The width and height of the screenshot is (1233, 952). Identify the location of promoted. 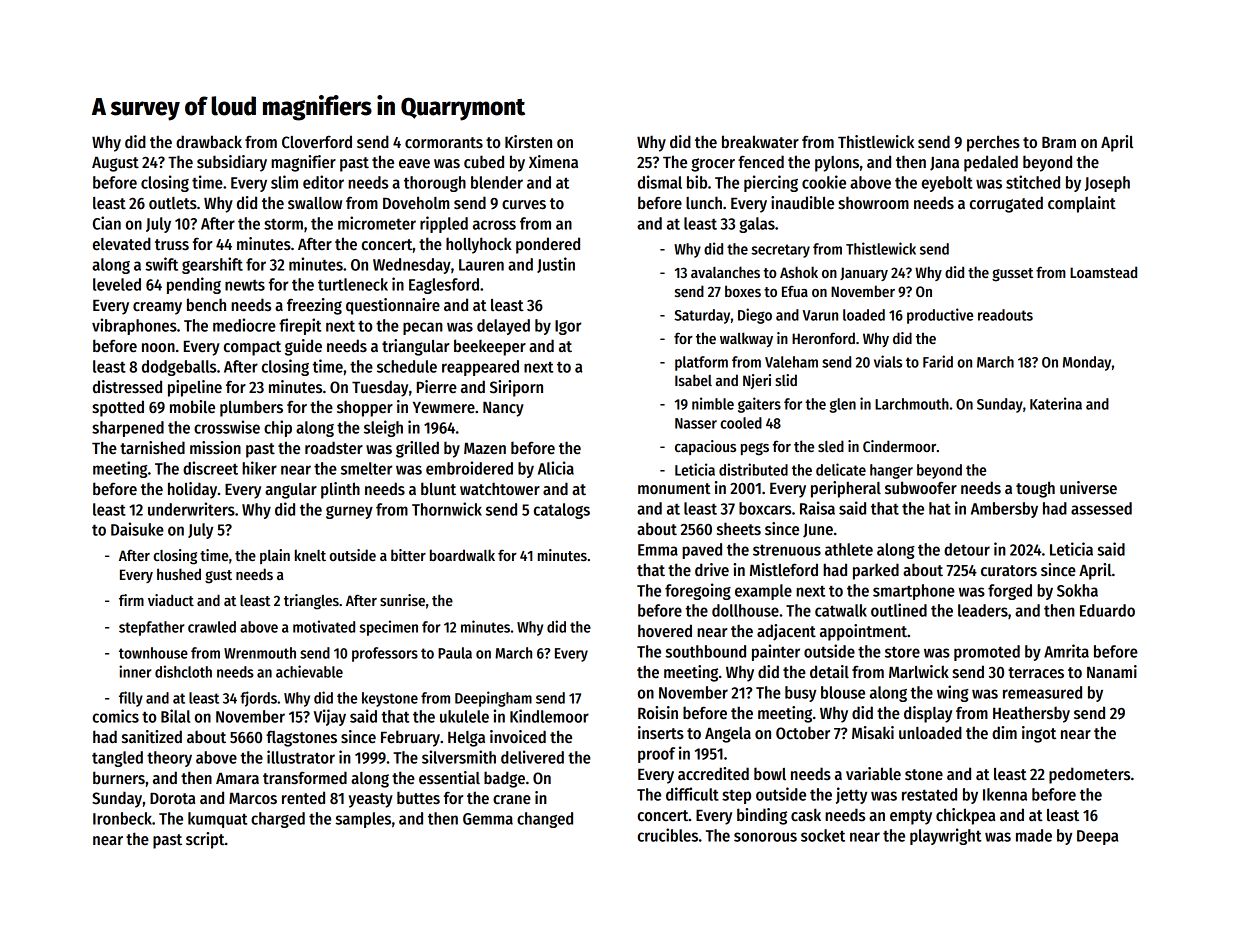
(987, 653).
